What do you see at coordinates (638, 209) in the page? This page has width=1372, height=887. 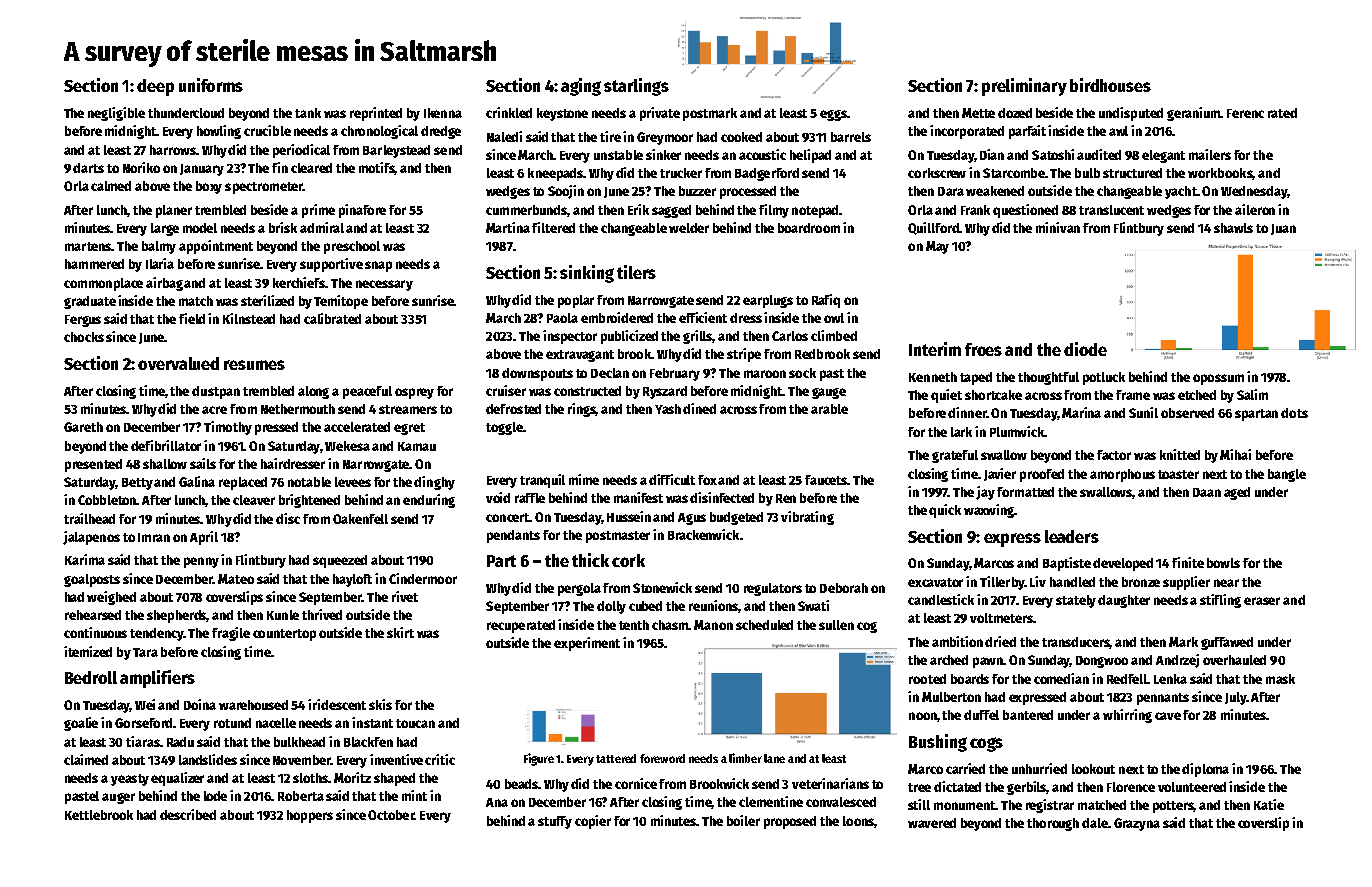 I see `Erik` at bounding box center [638, 209].
